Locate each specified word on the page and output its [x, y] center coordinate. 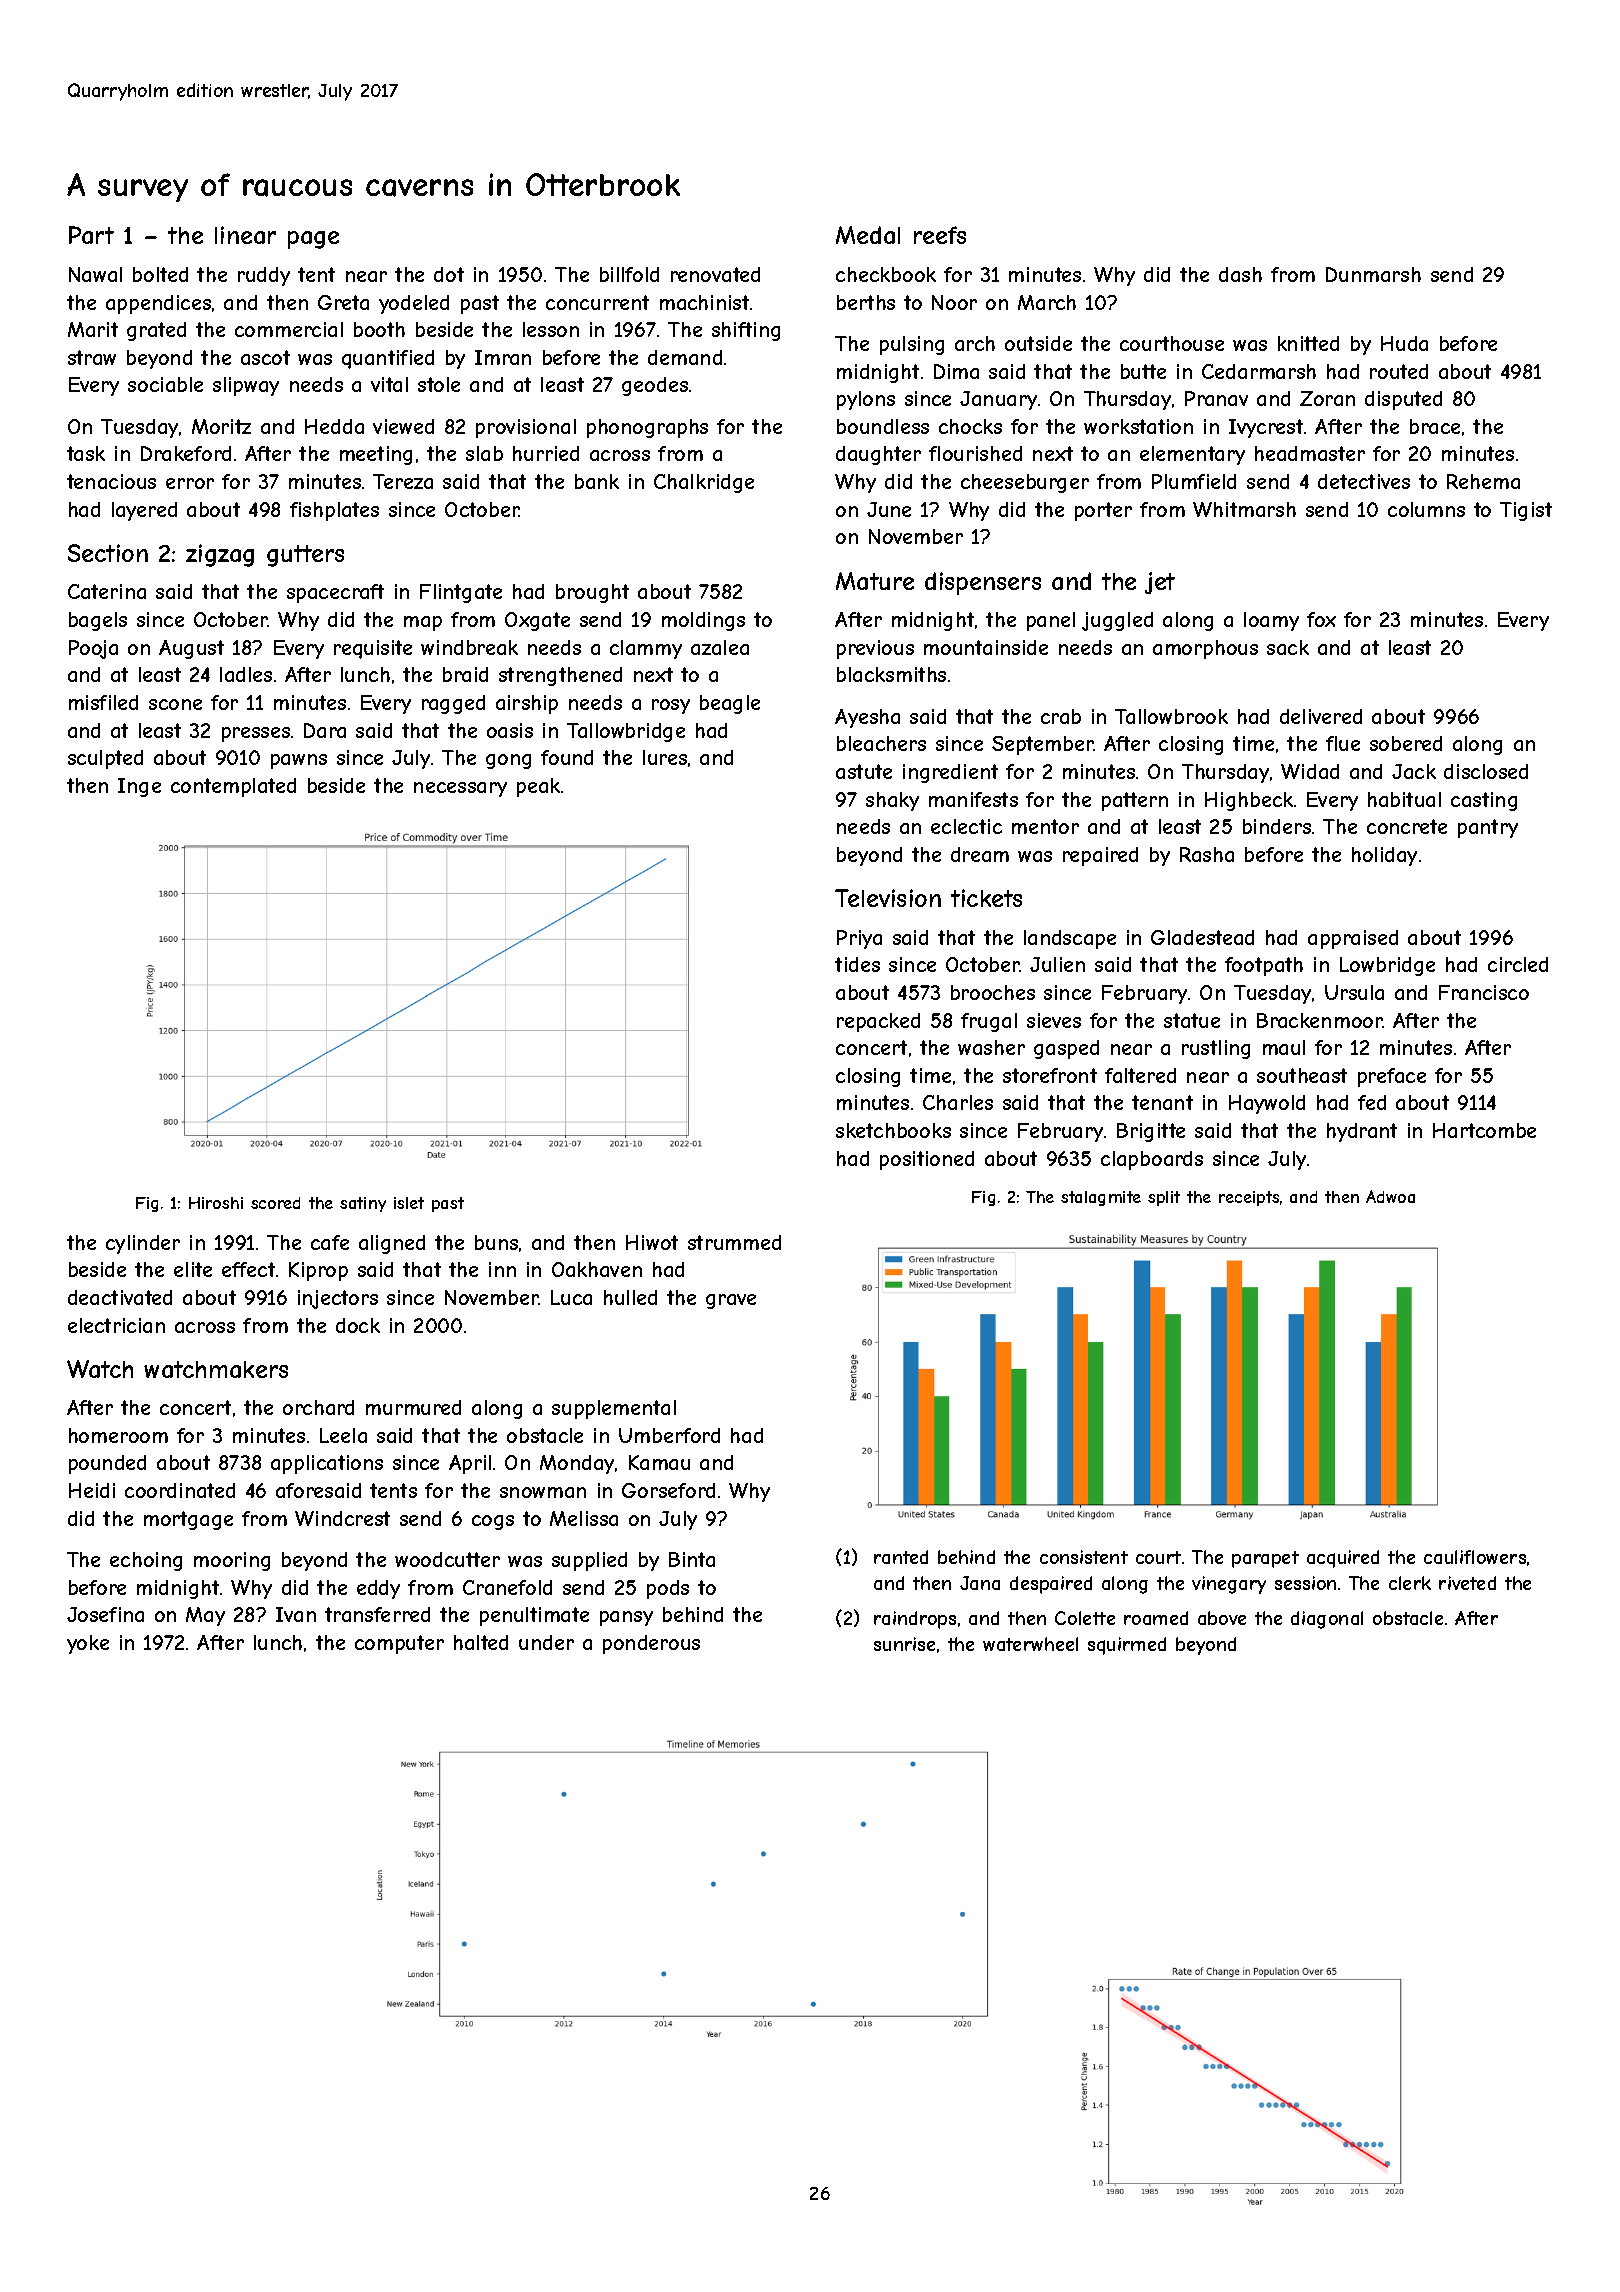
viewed [403, 426]
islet [409, 1203]
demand [685, 357]
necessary [460, 789]
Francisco [1484, 992]
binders [1277, 826]
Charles [958, 1102]
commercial [289, 329]
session [1305, 1583]
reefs [940, 235]
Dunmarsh [1373, 274]
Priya [859, 939]
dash [1240, 274]
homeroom [118, 1435]
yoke [88, 1644]
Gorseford [668, 1490]
